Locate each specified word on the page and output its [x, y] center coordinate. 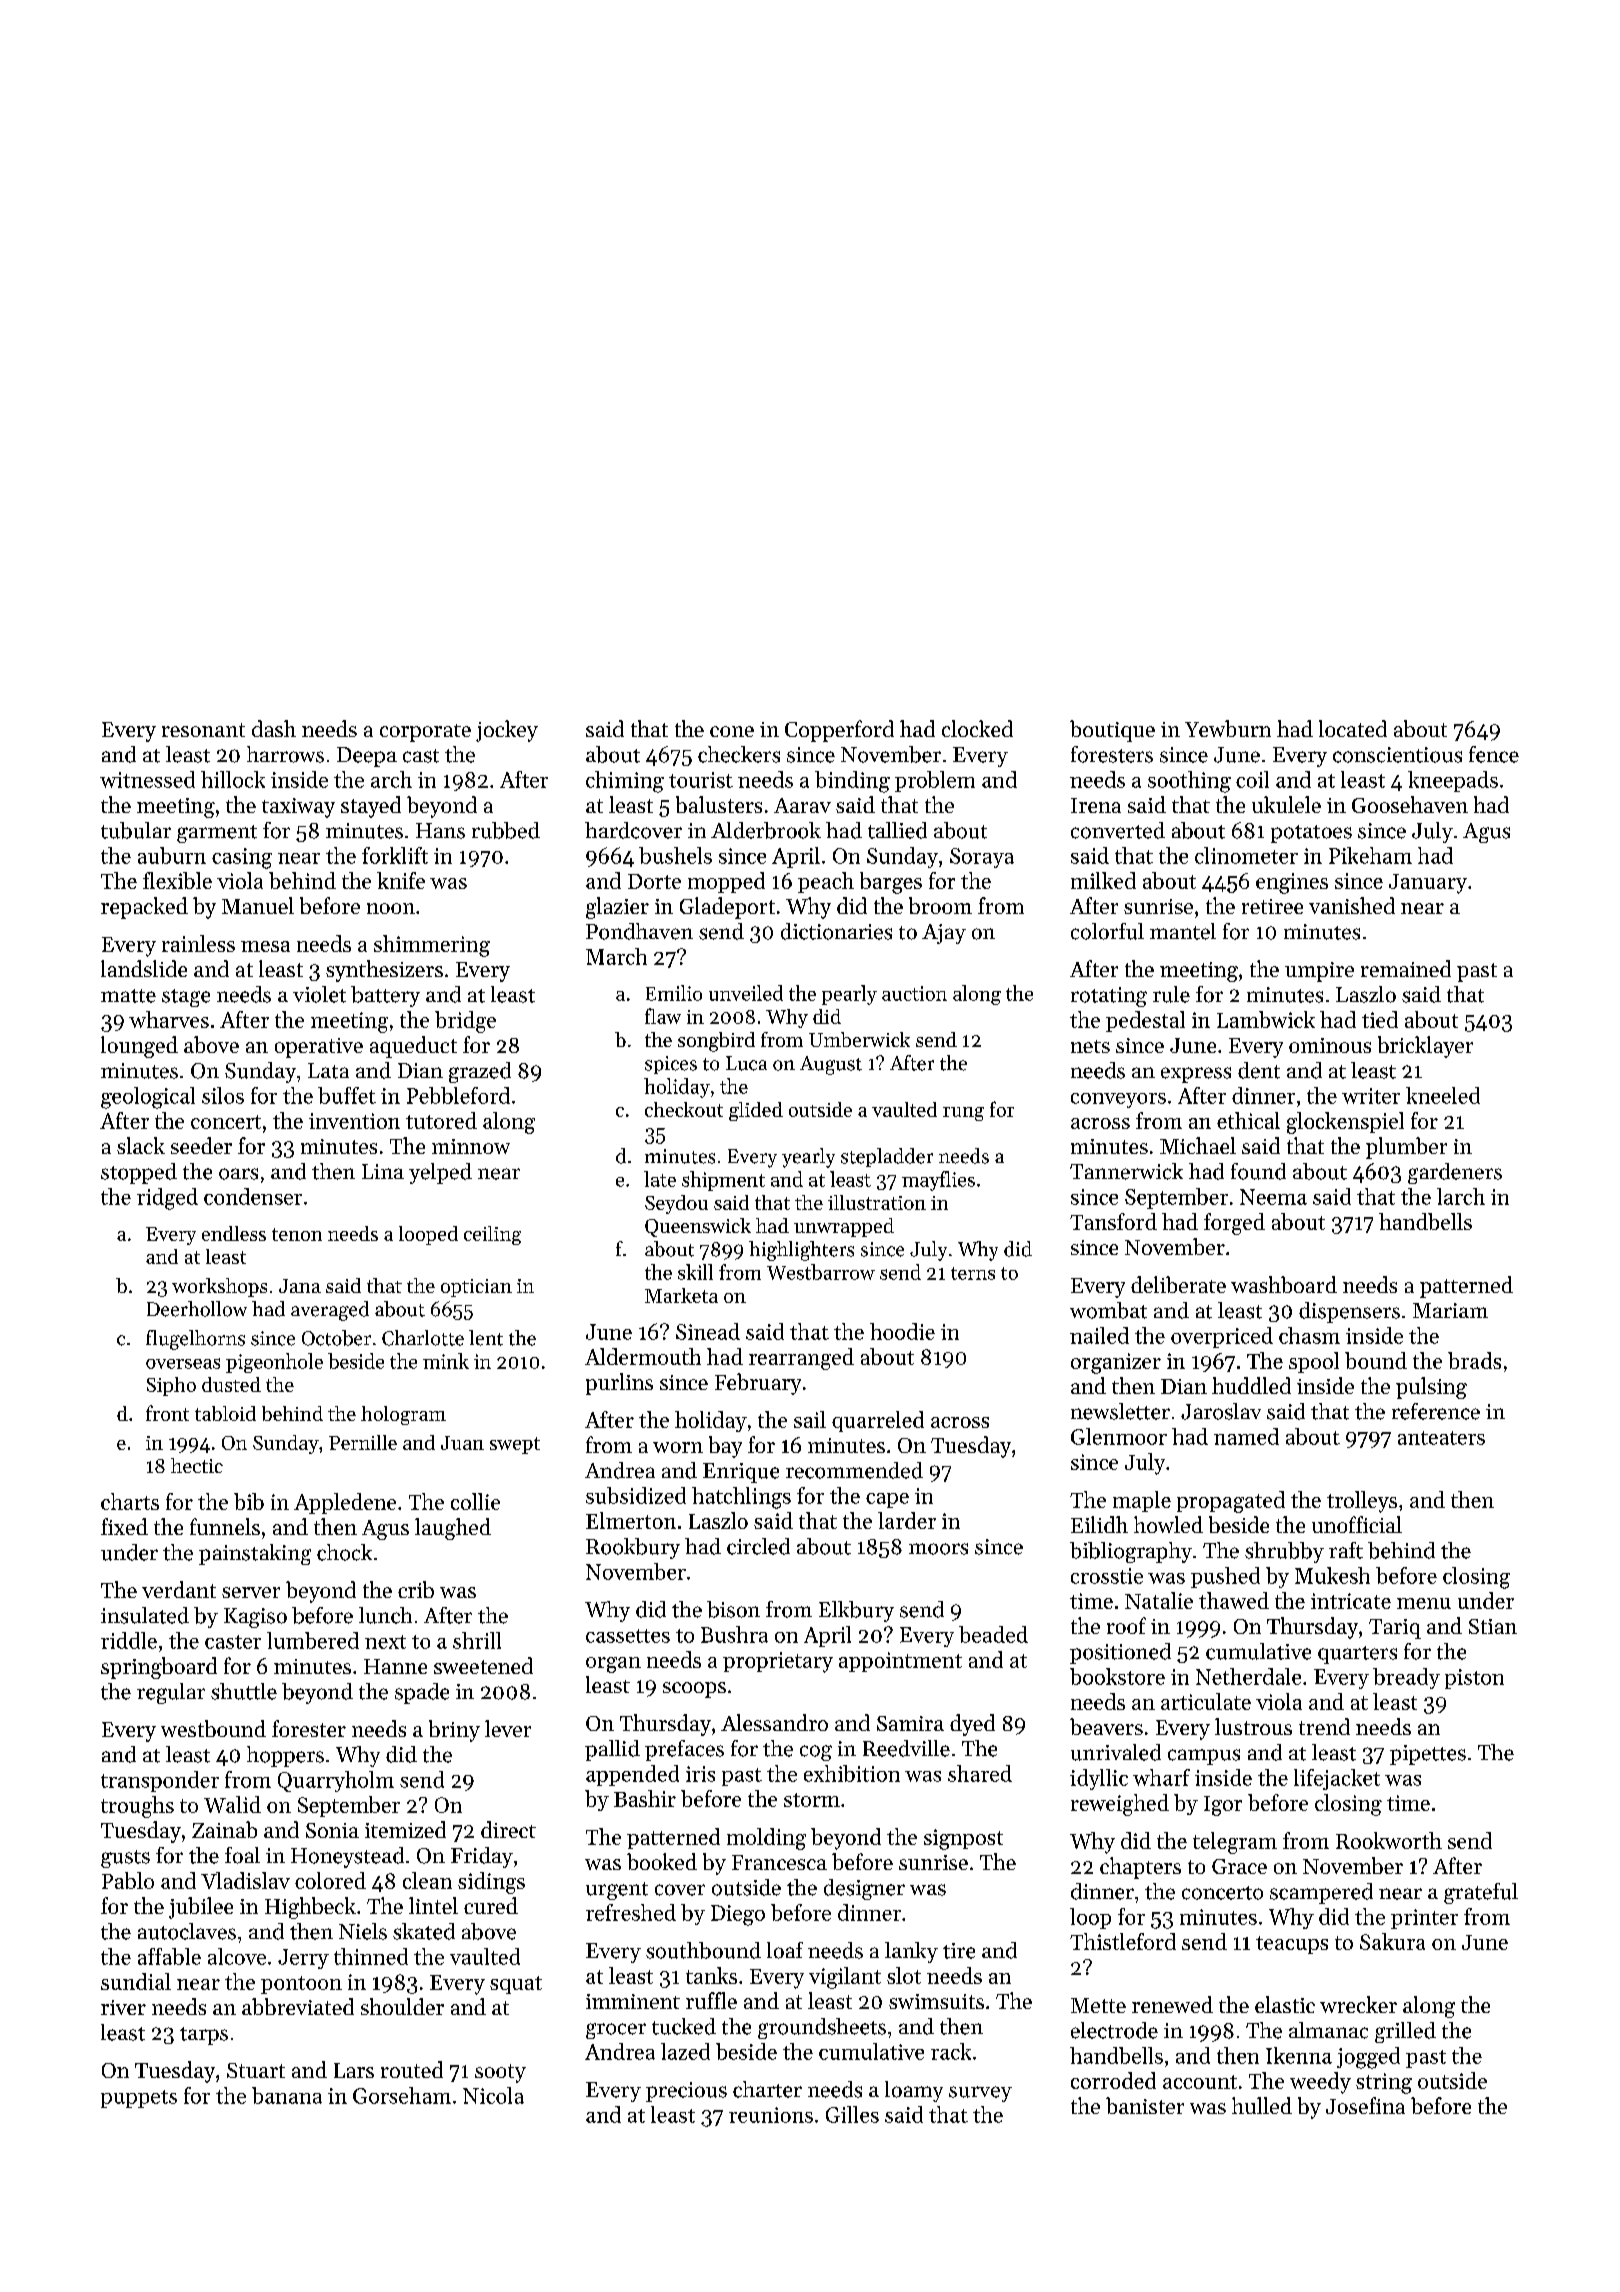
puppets [139, 2099]
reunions [771, 2115]
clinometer [1246, 855]
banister [1145, 2105]
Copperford [839, 731]
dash [274, 728]
